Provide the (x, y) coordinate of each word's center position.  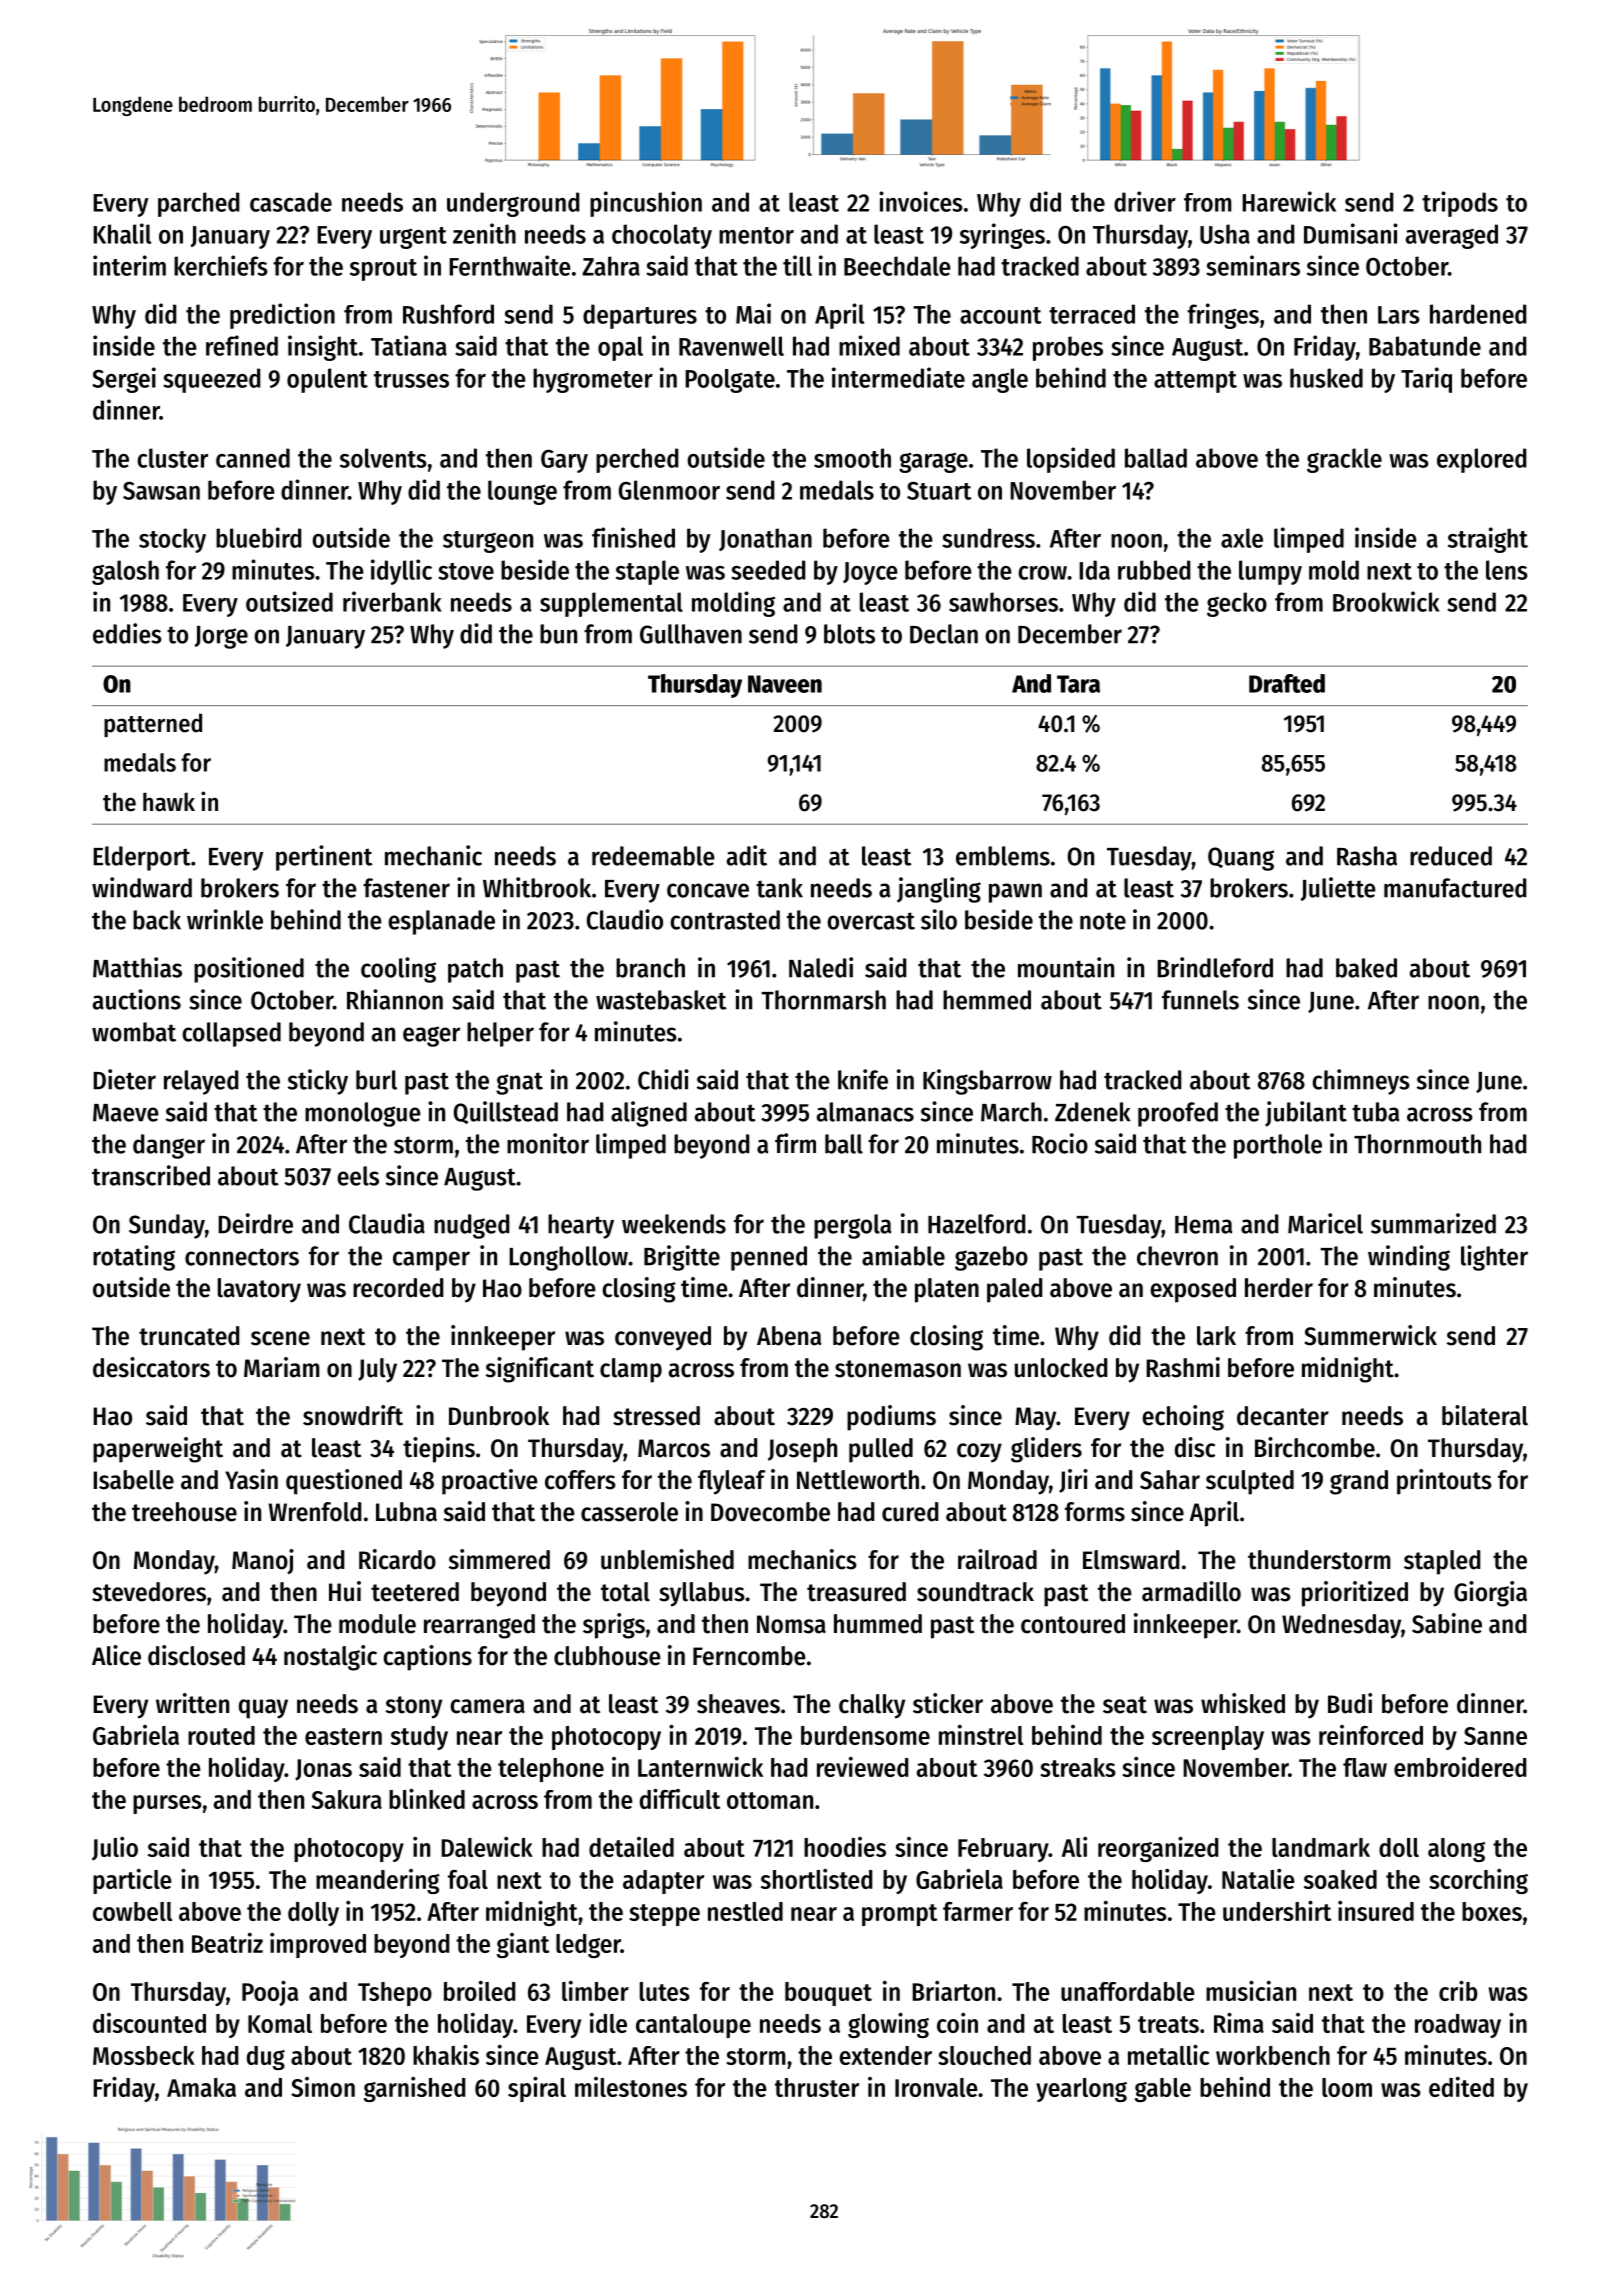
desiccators (151, 1367)
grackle (1344, 460)
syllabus (702, 1594)
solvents (383, 458)
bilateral (1485, 1415)
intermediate (898, 377)
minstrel (981, 1735)
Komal (280, 2023)
